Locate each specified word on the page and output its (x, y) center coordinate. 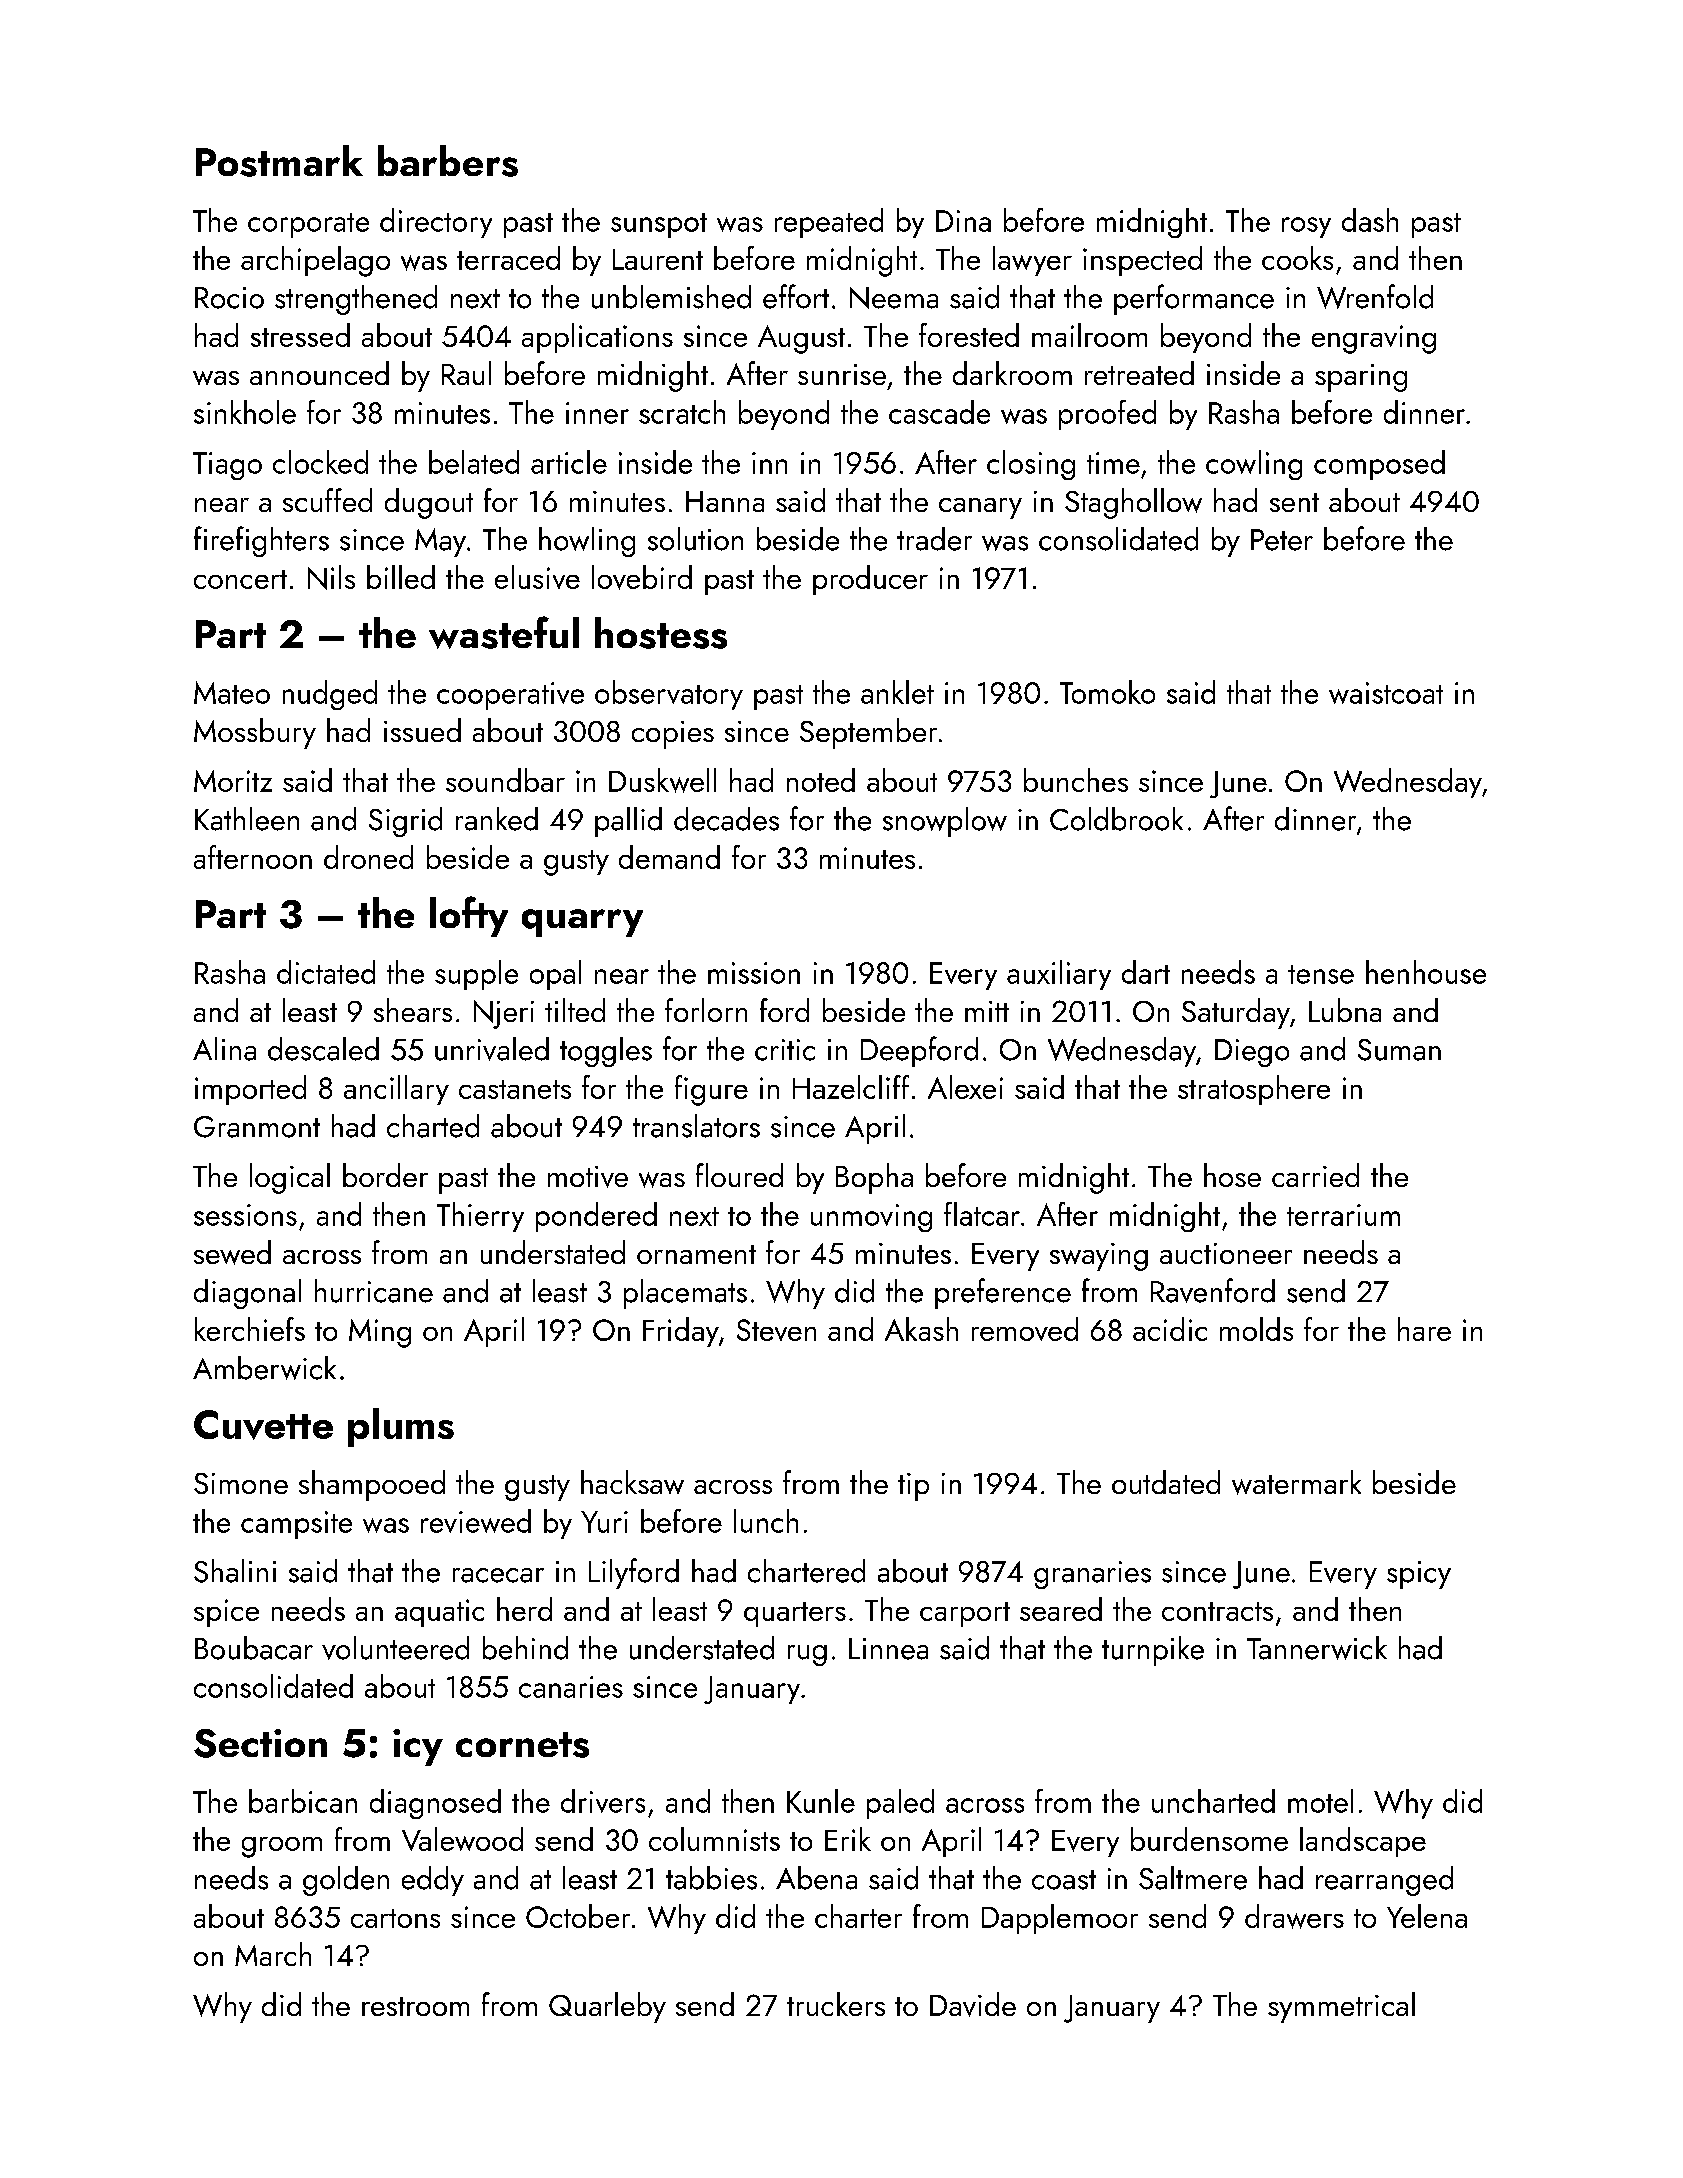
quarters (795, 1614)
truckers (836, 2004)
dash (1370, 220)
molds (1256, 1329)
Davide (973, 2004)
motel (1320, 1801)
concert (240, 579)
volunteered (395, 1648)
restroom (415, 2006)
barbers (448, 161)
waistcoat (1386, 693)
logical (290, 1178)
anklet (897, 692)
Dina (963, 221)
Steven (776, 1330)
